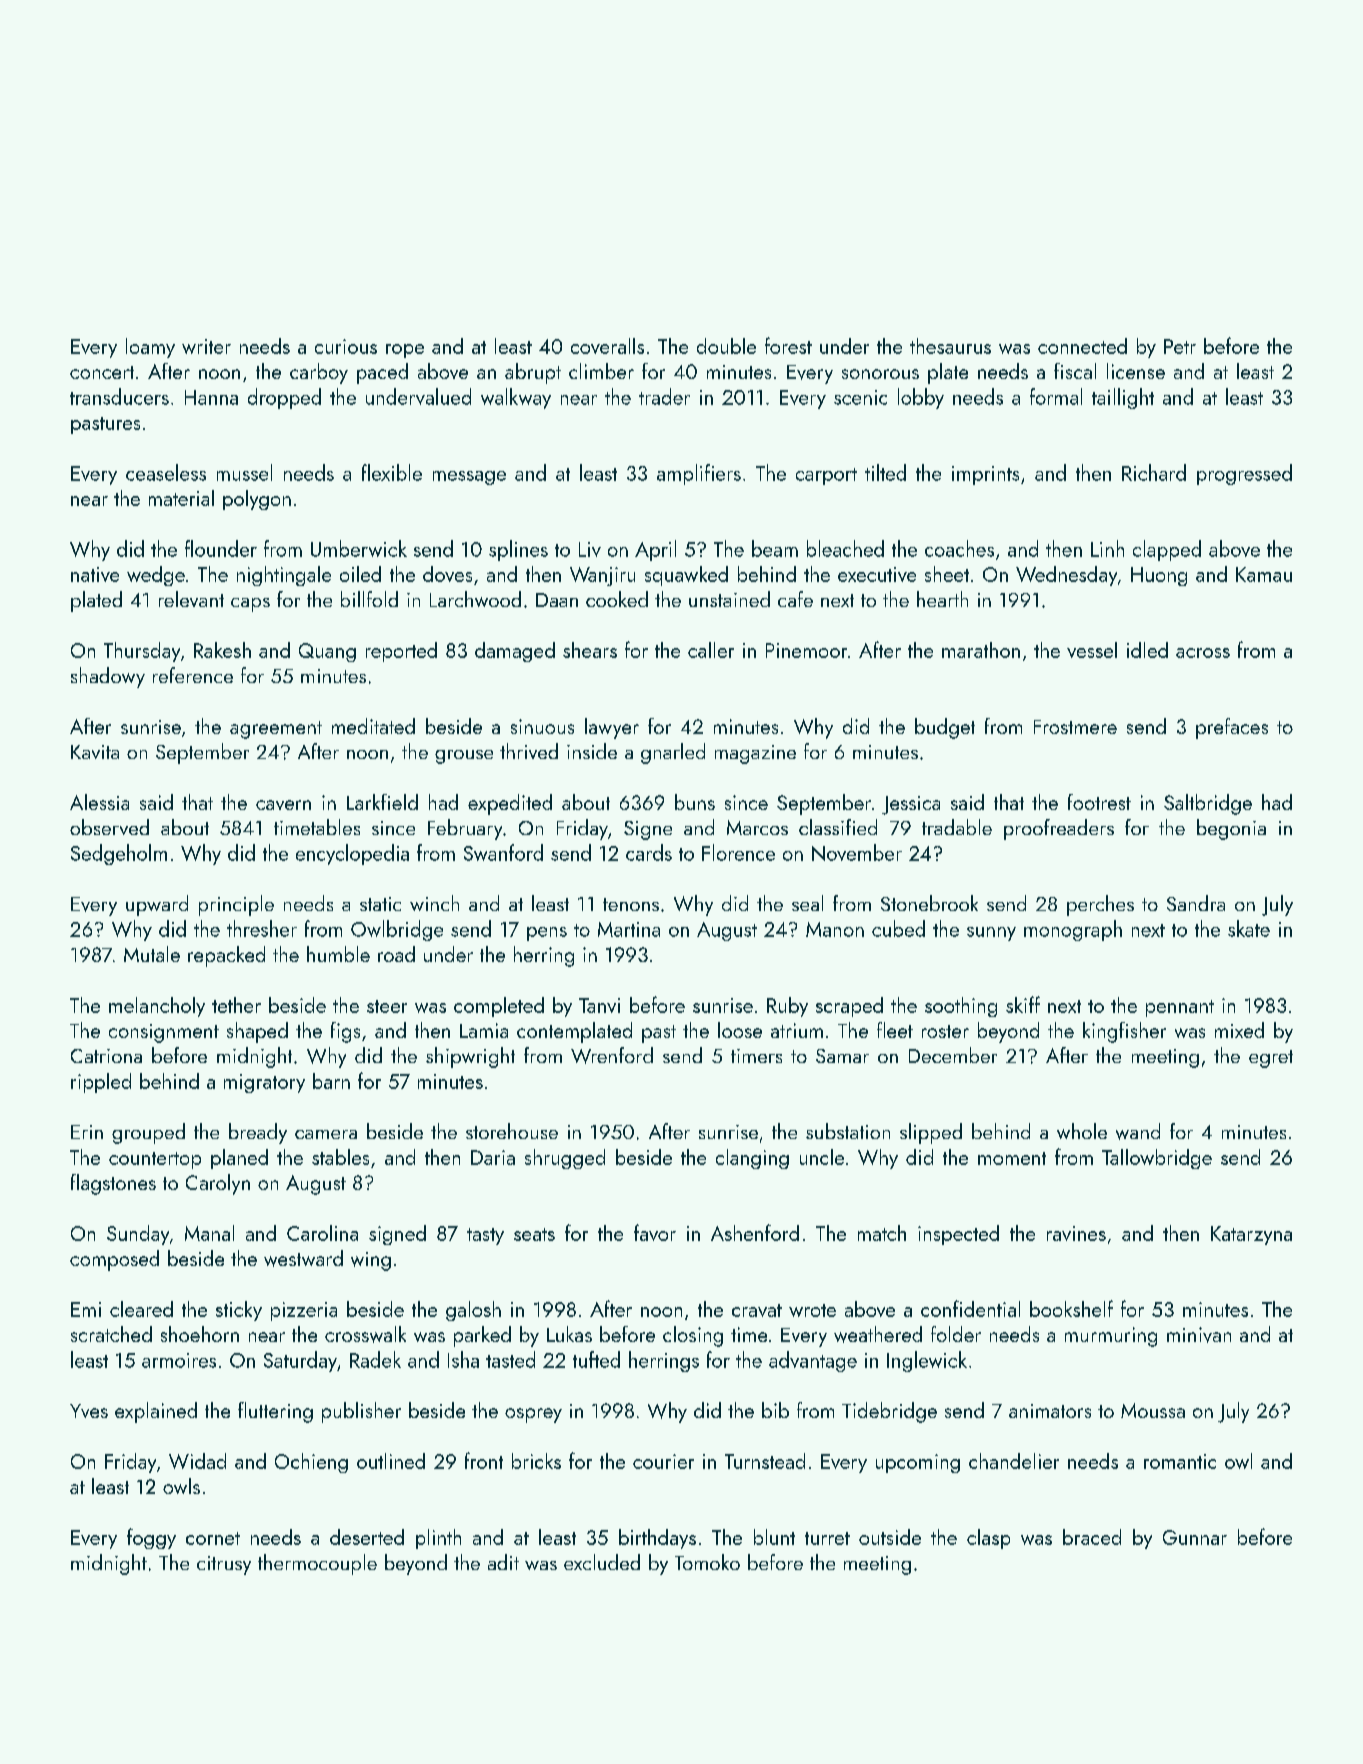  I want to click on squawked, so click(686, 576).
